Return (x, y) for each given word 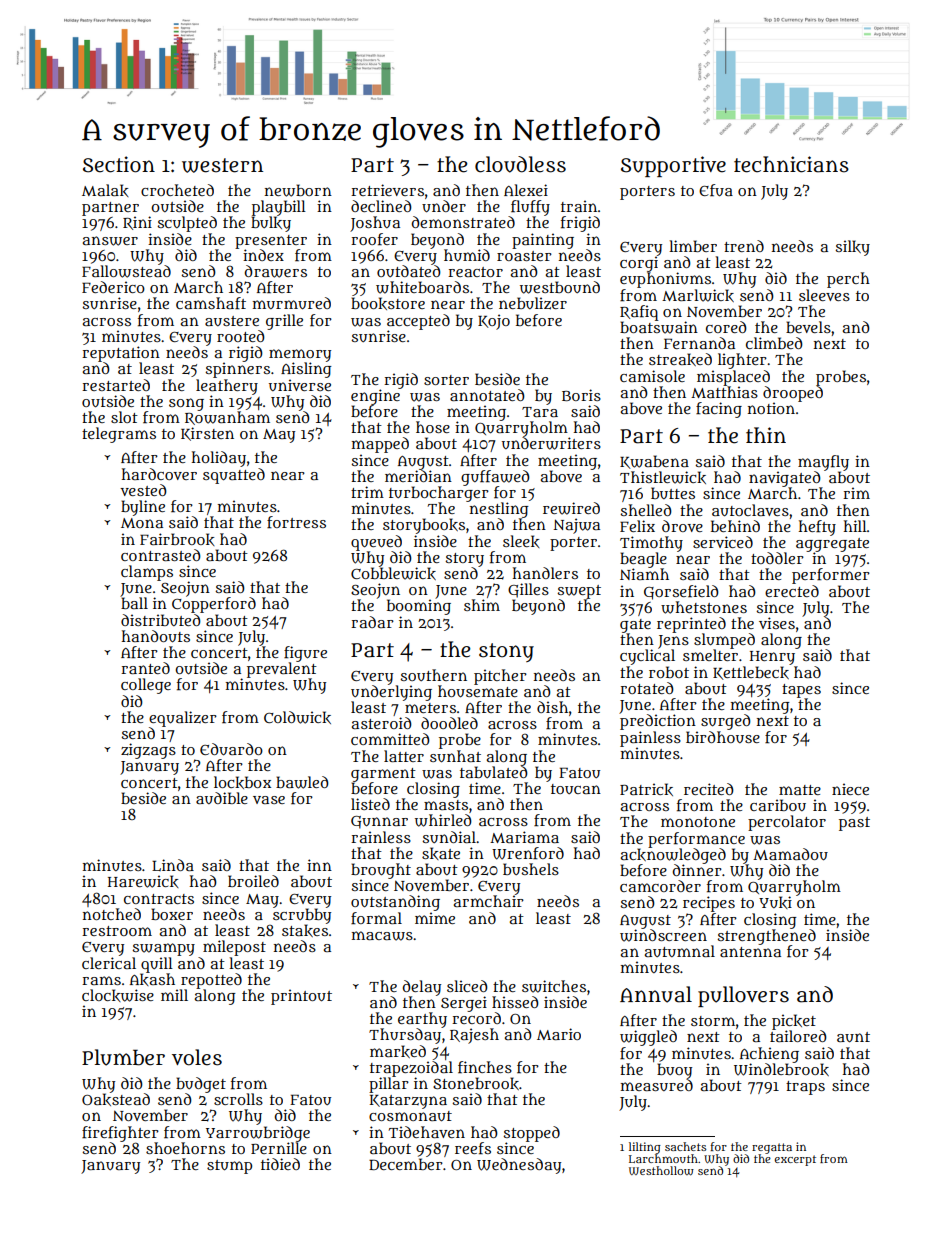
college (146, 686)
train (579, 206)
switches (554, 986)
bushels (531, 869)
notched (112, 914)
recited (709, 789)
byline (143, 508)
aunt (853, 1037)
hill (855, 526)
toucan (576, 789)
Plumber (123, 1057)
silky (852, 248)
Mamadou (790, 854)
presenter (271, 242)
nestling (499, 510)
